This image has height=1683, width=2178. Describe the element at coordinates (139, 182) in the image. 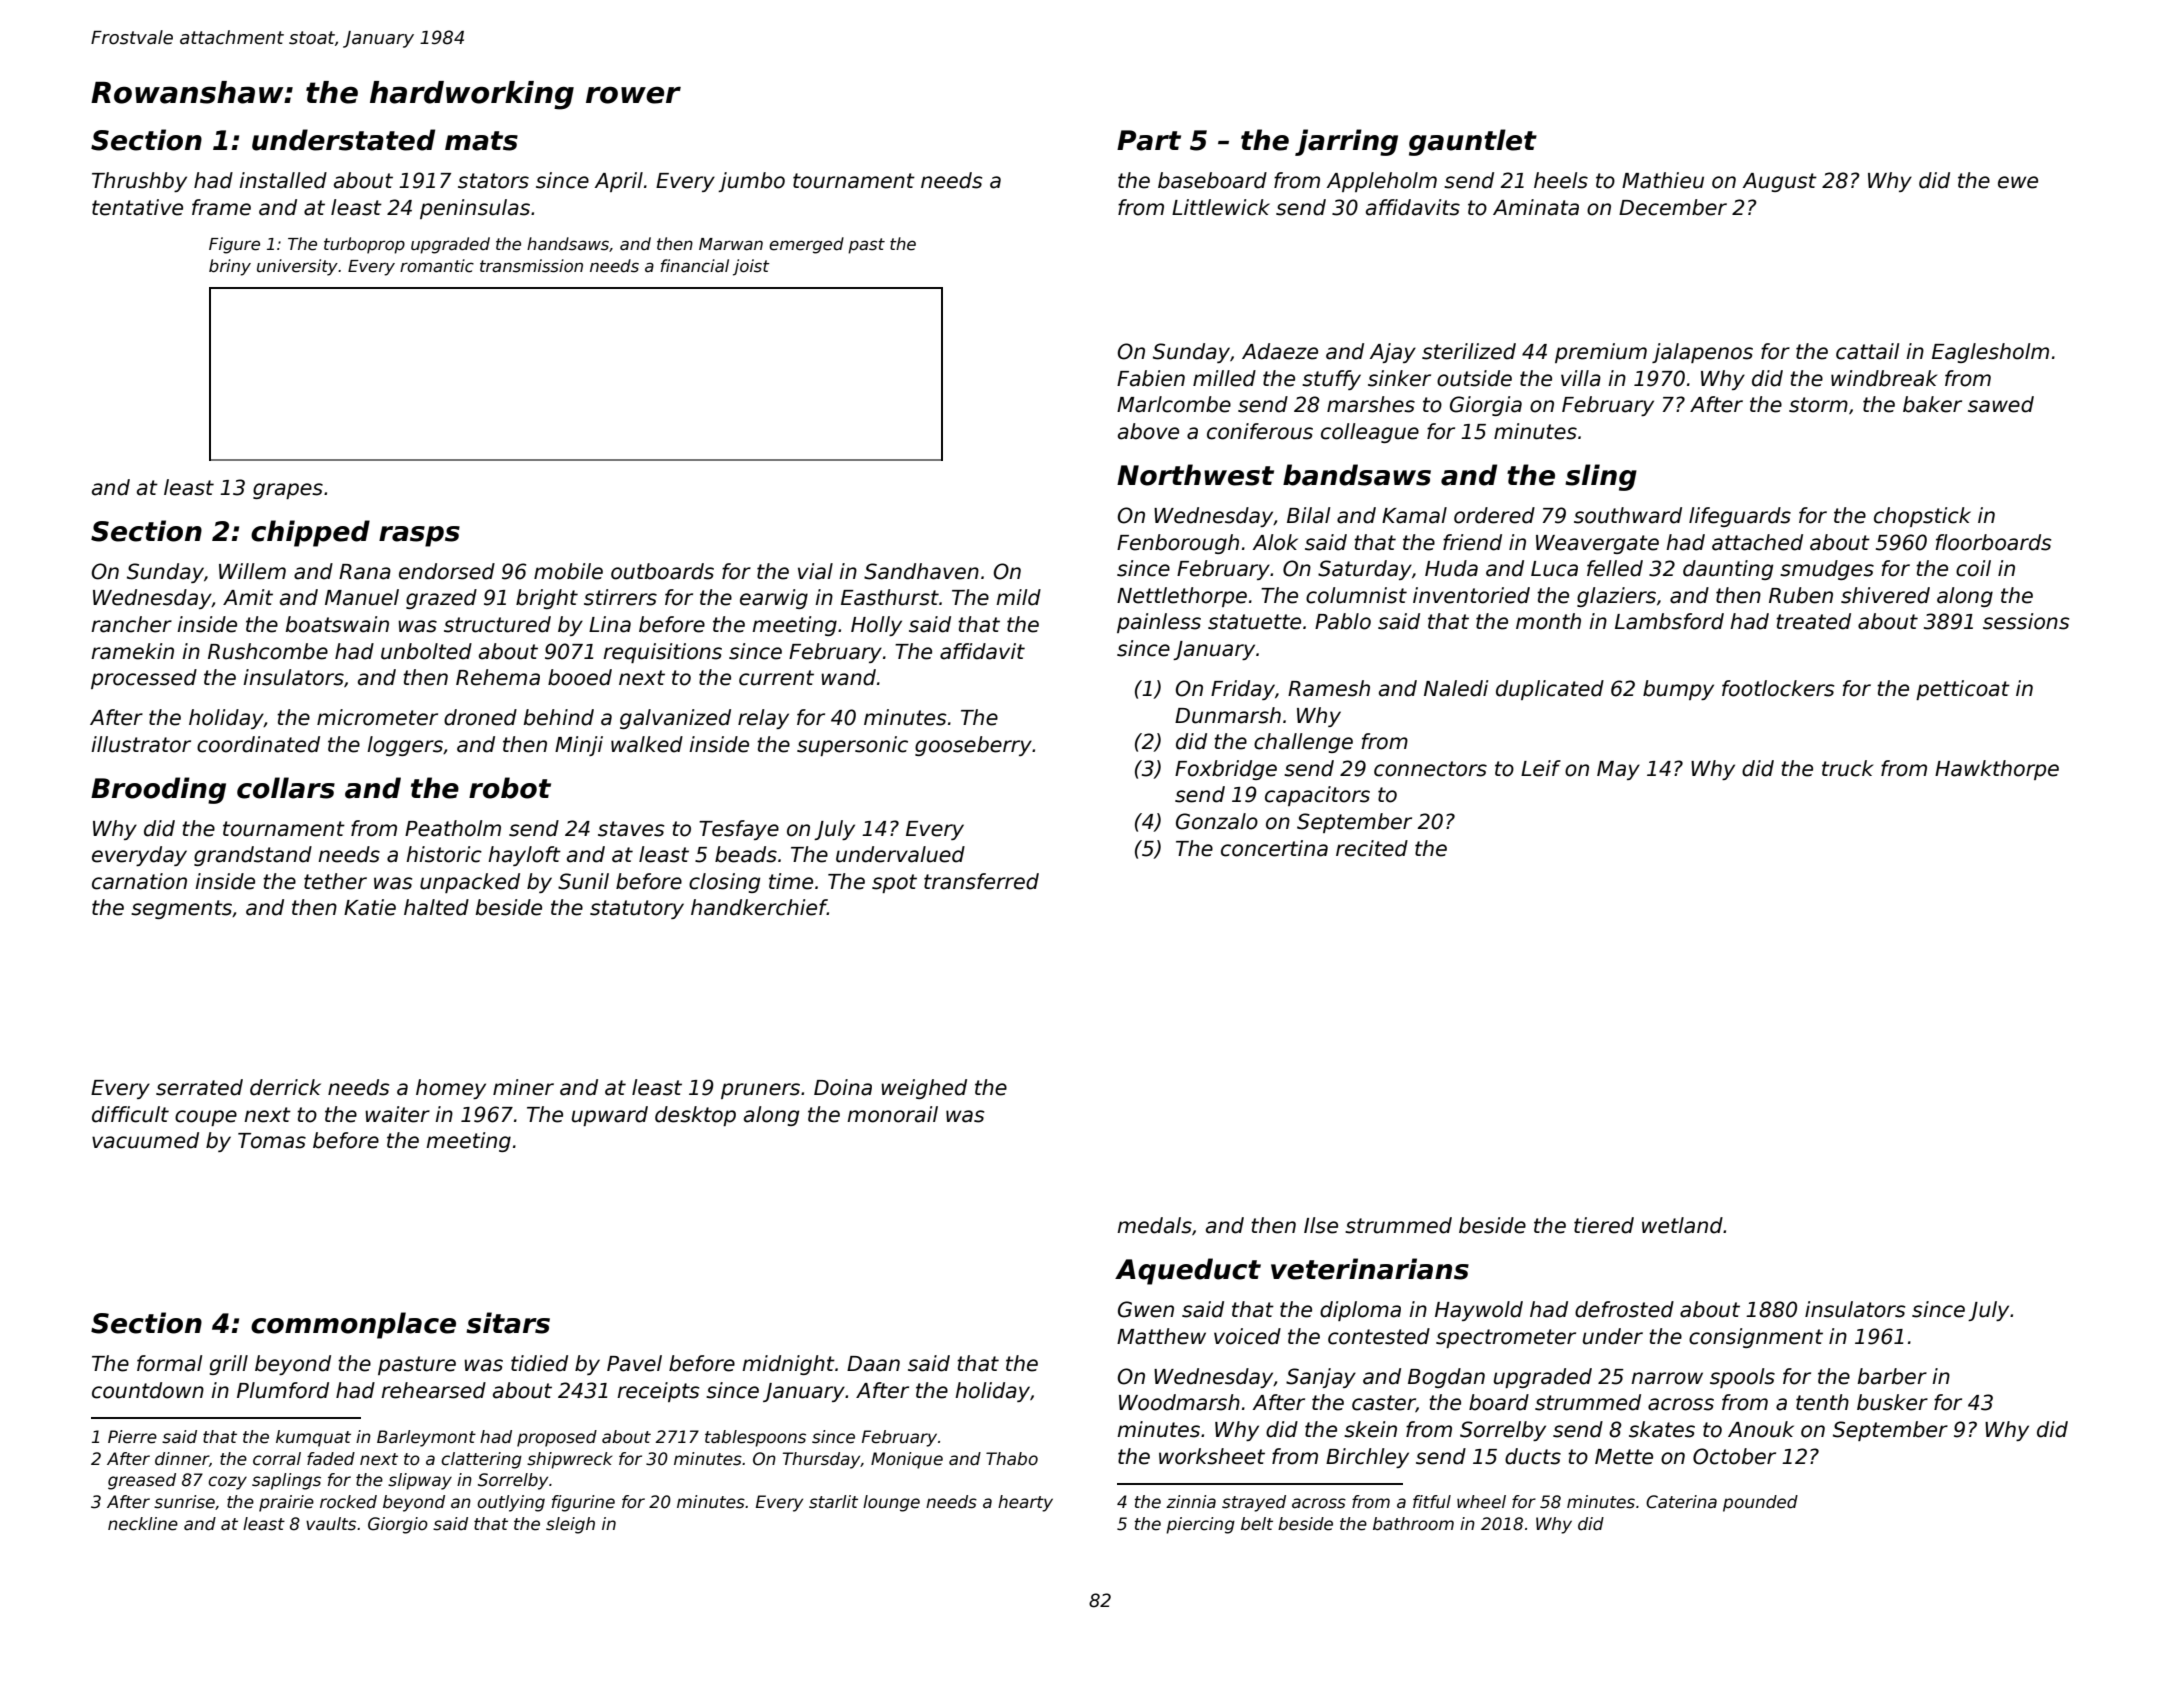

I see `Thrushby` at that location.
